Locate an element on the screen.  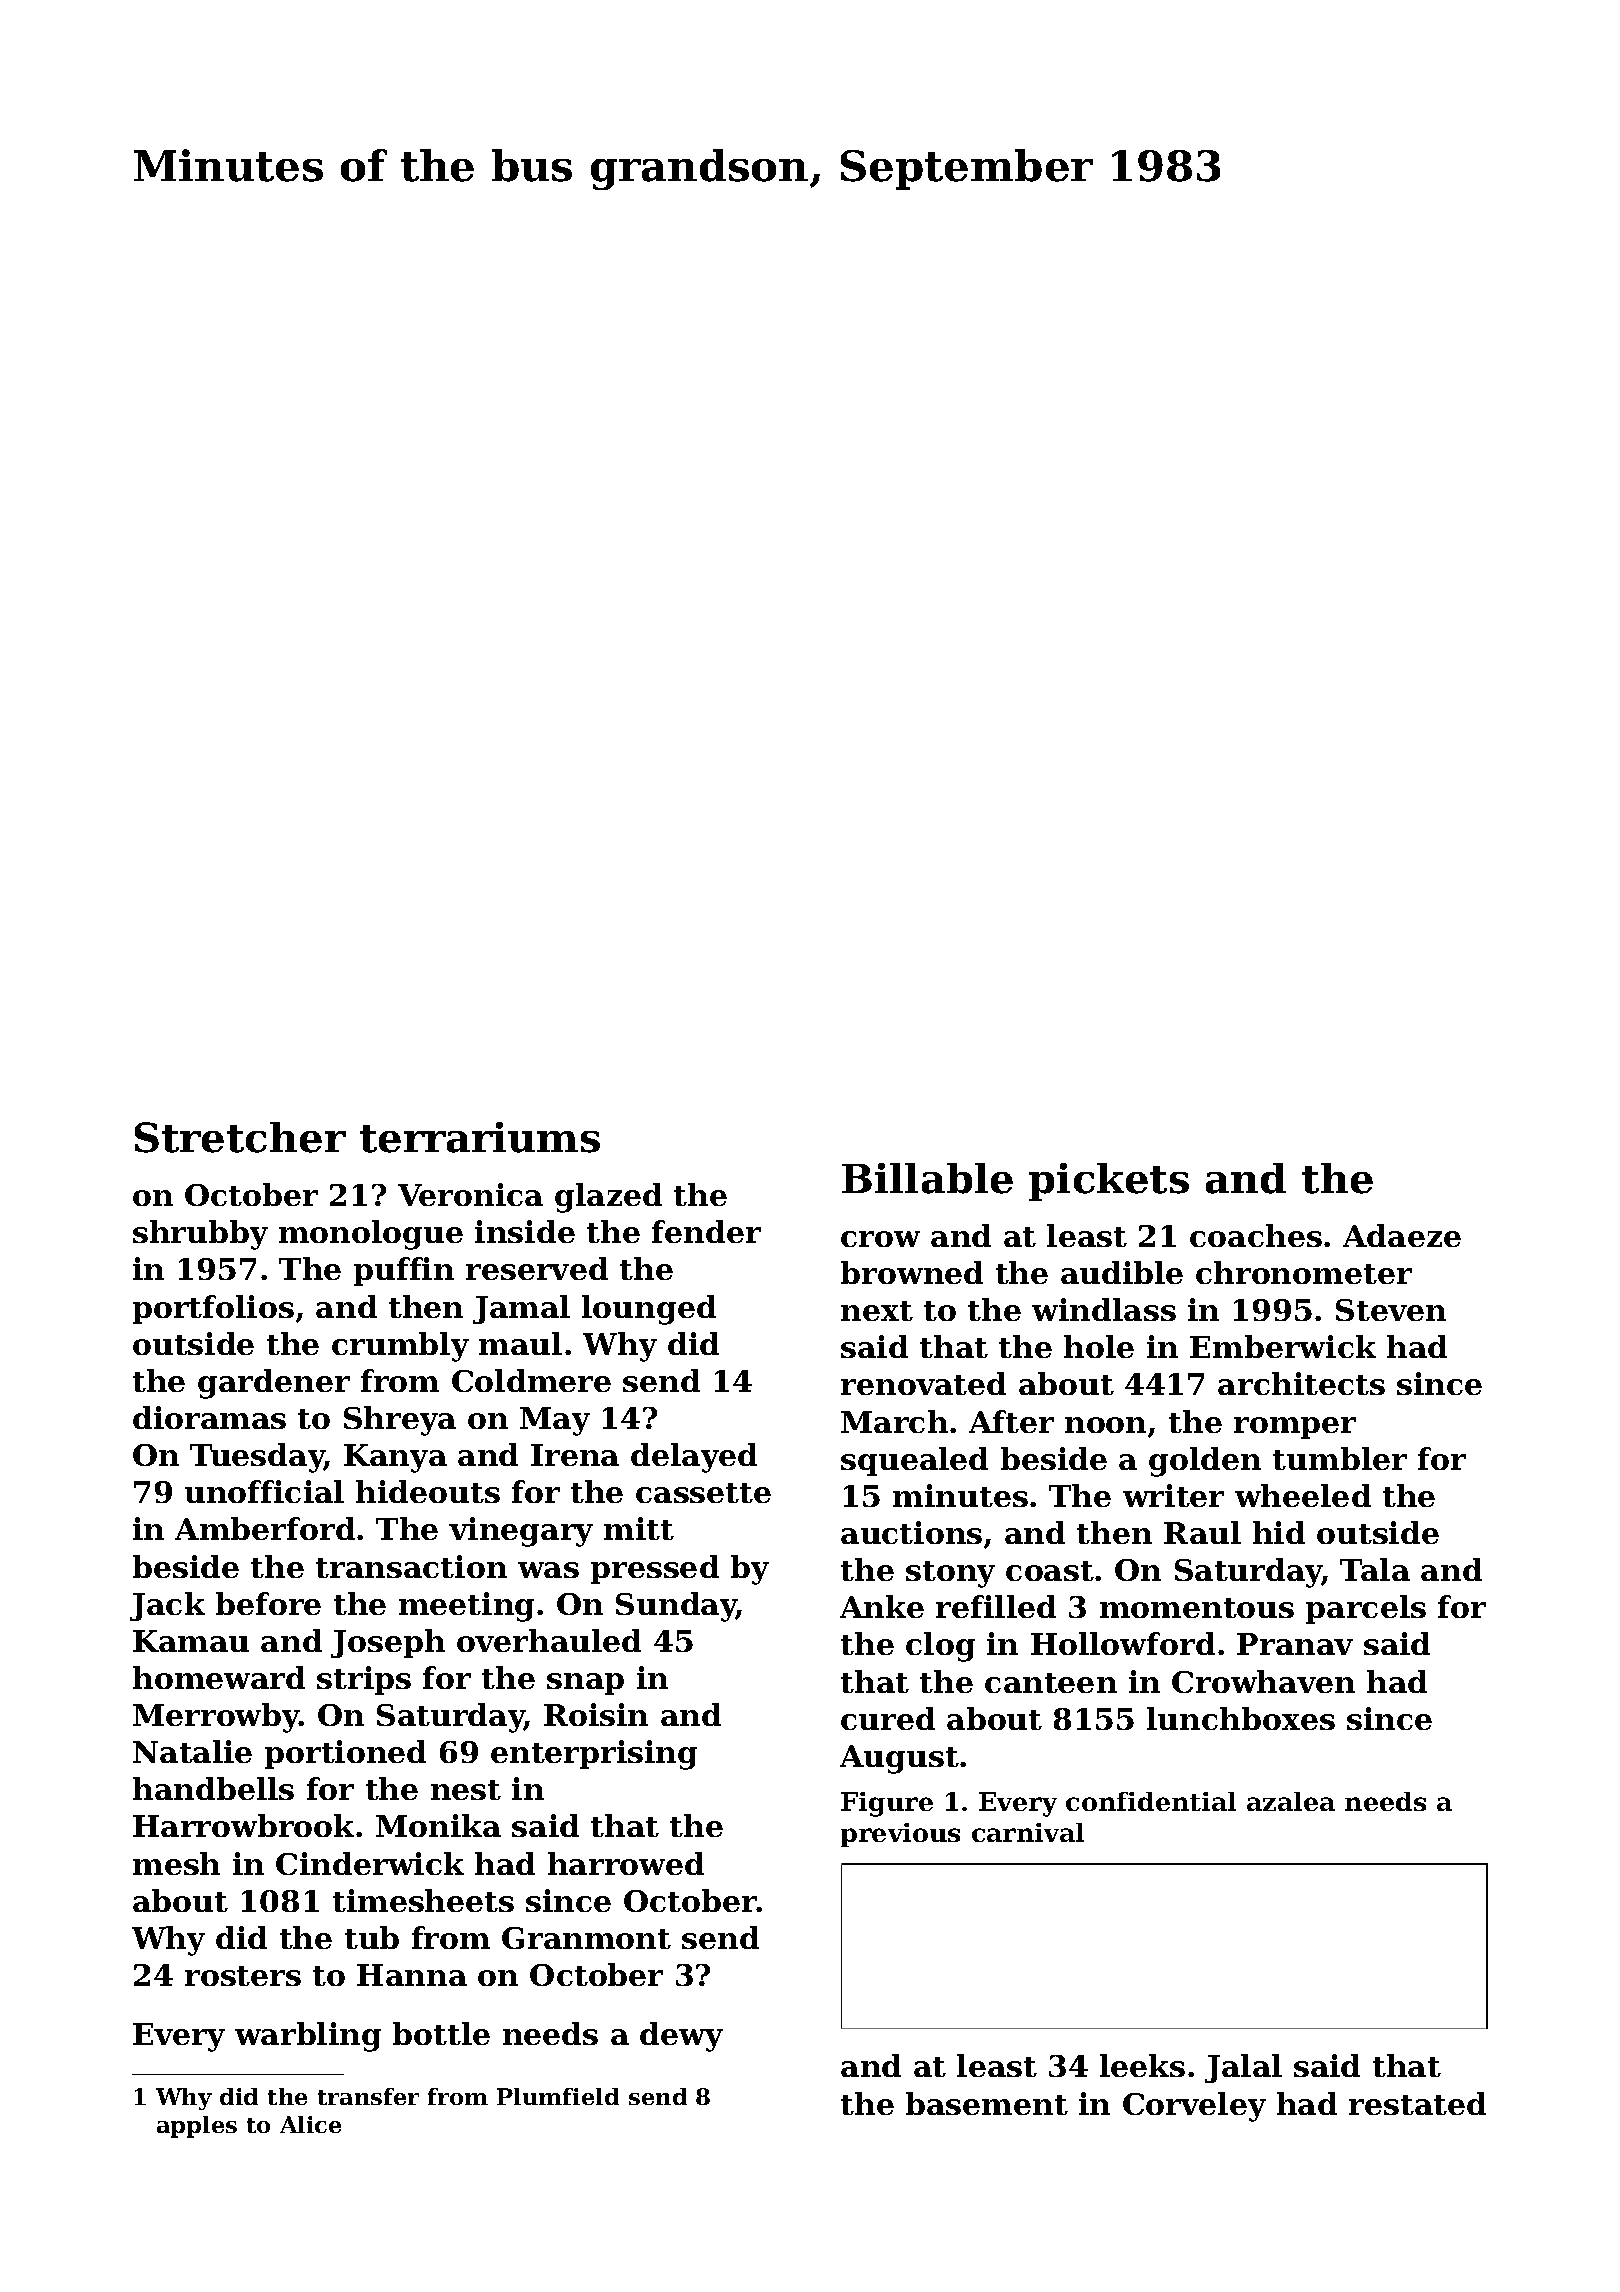
coast is located at coordinates (1050, 1571).
